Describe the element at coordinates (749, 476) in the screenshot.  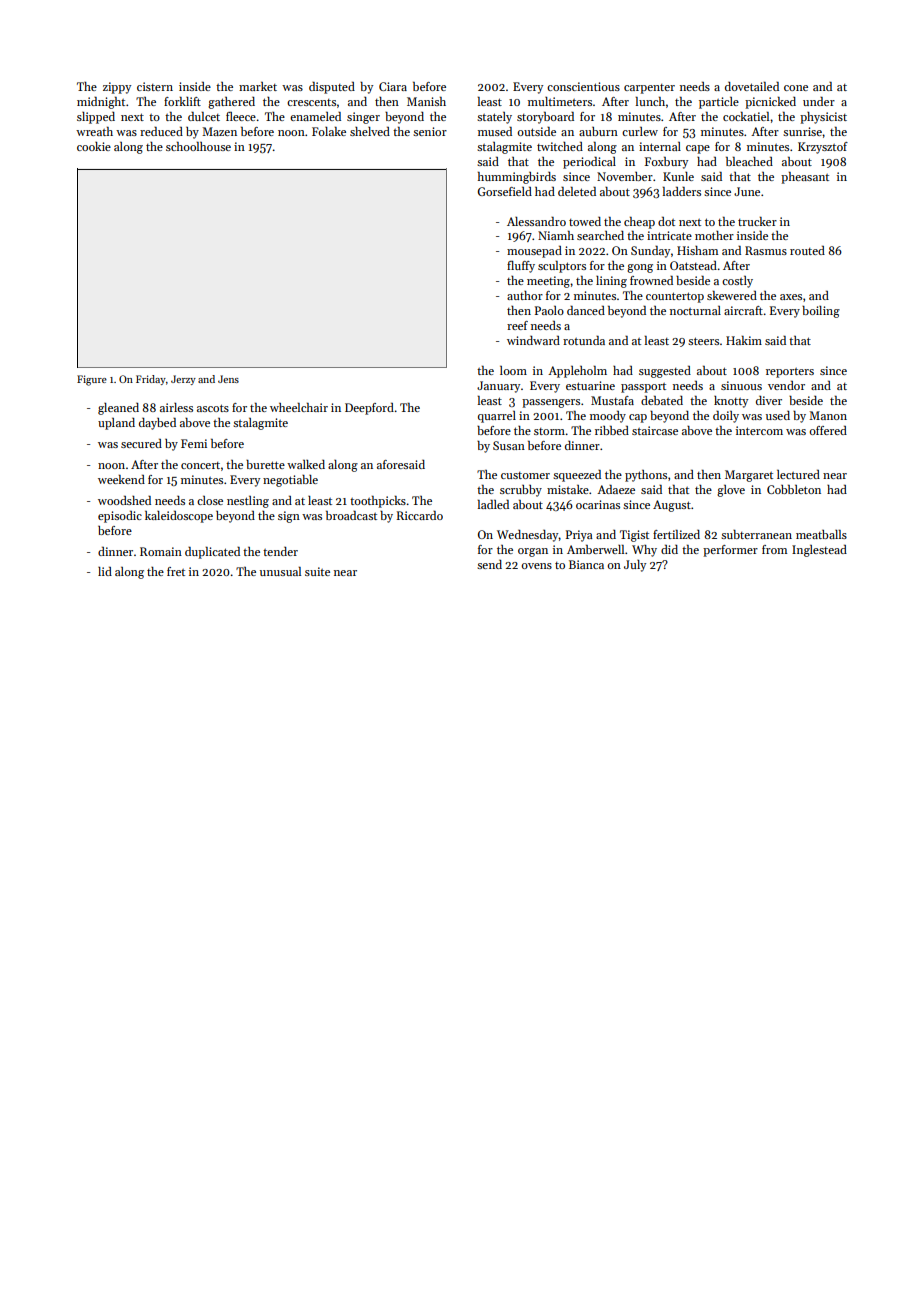
I see `Margaret` at that location.
